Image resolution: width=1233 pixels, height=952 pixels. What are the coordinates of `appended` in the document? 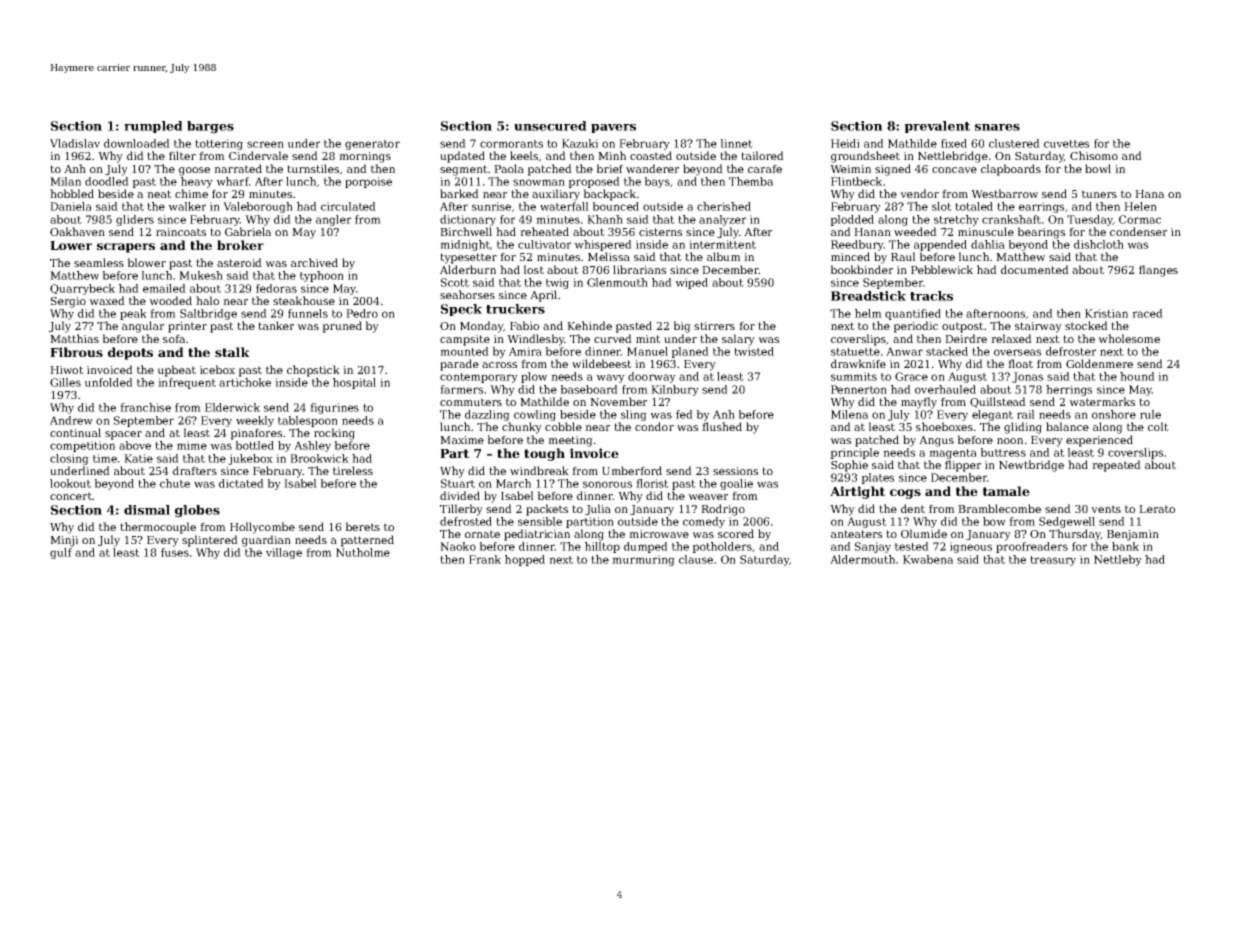 It's located at (940, 245).
